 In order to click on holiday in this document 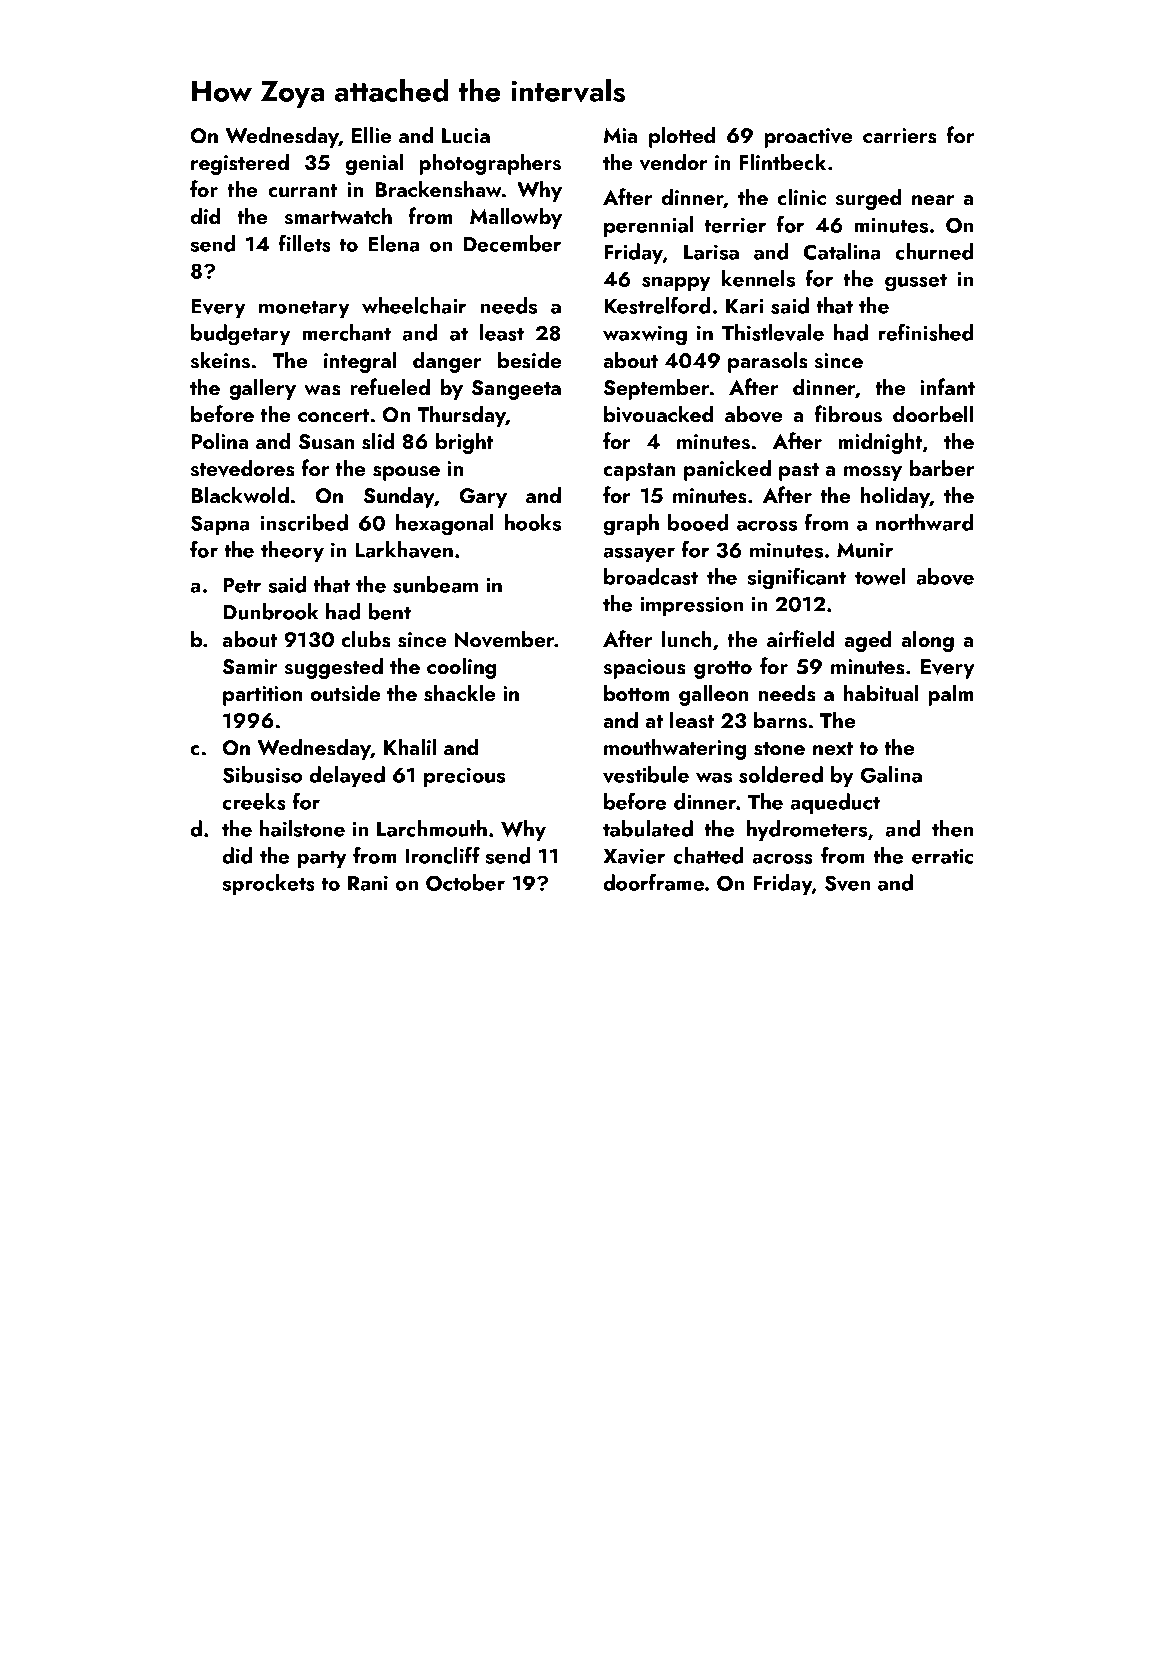, I will do `click(895, 497)`.
